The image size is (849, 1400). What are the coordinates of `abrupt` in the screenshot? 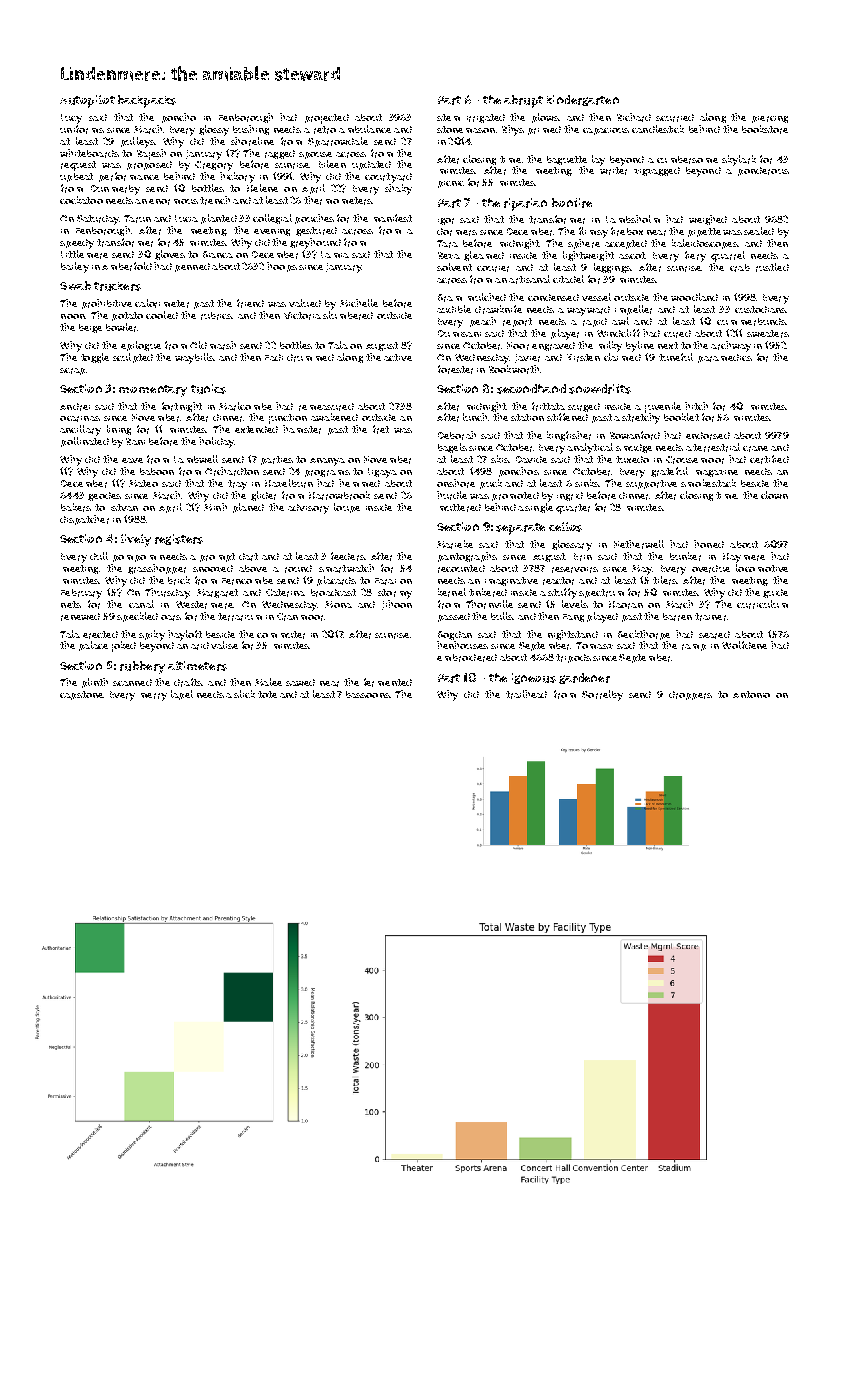 It's located at (523, 101).
